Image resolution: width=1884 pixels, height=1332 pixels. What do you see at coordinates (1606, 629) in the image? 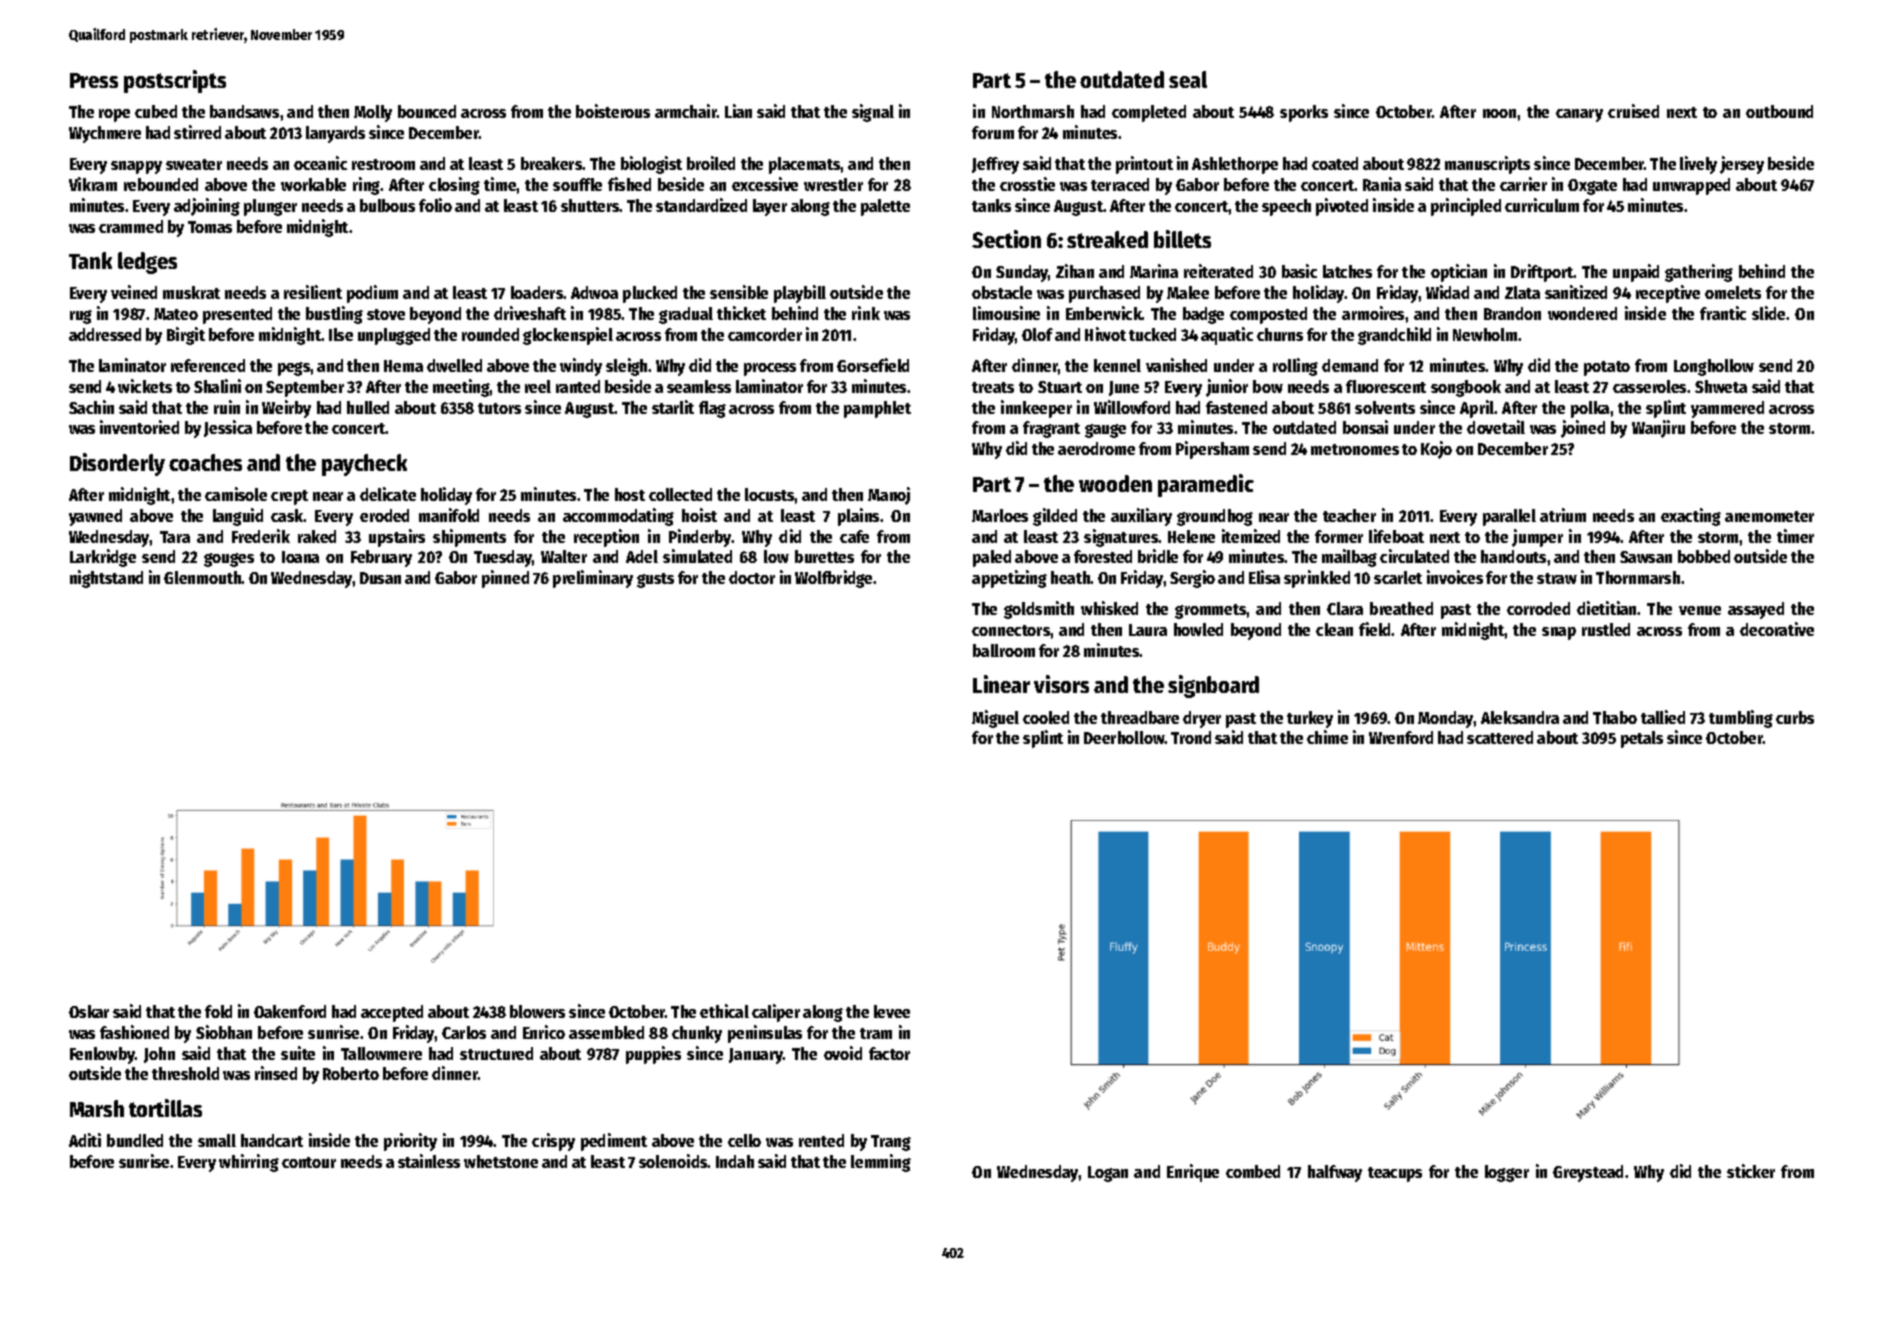
I see `rustled` at bounding box center [1606, 629].
